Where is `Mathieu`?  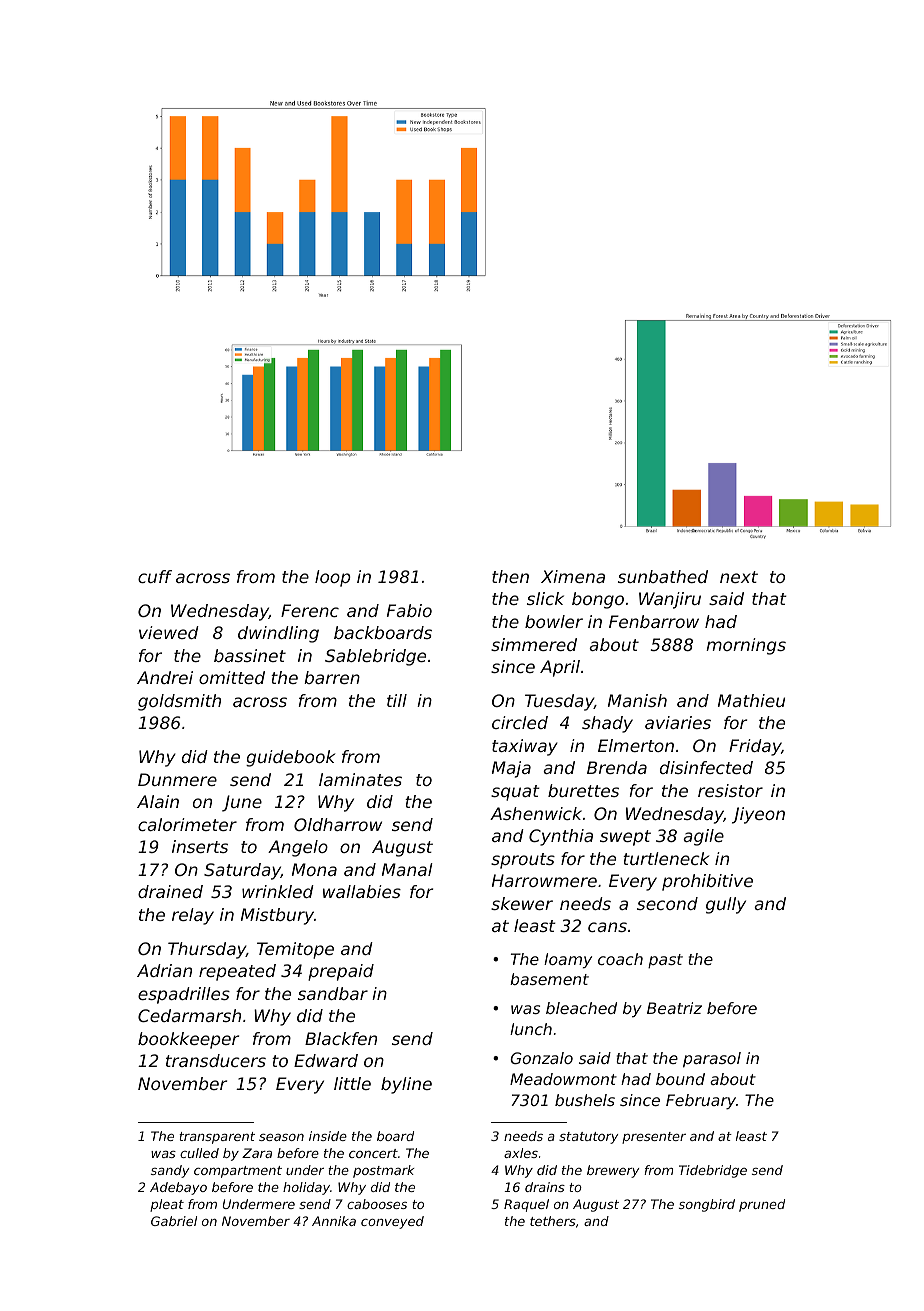
Mathieu is located at coordinates (751, 700).
